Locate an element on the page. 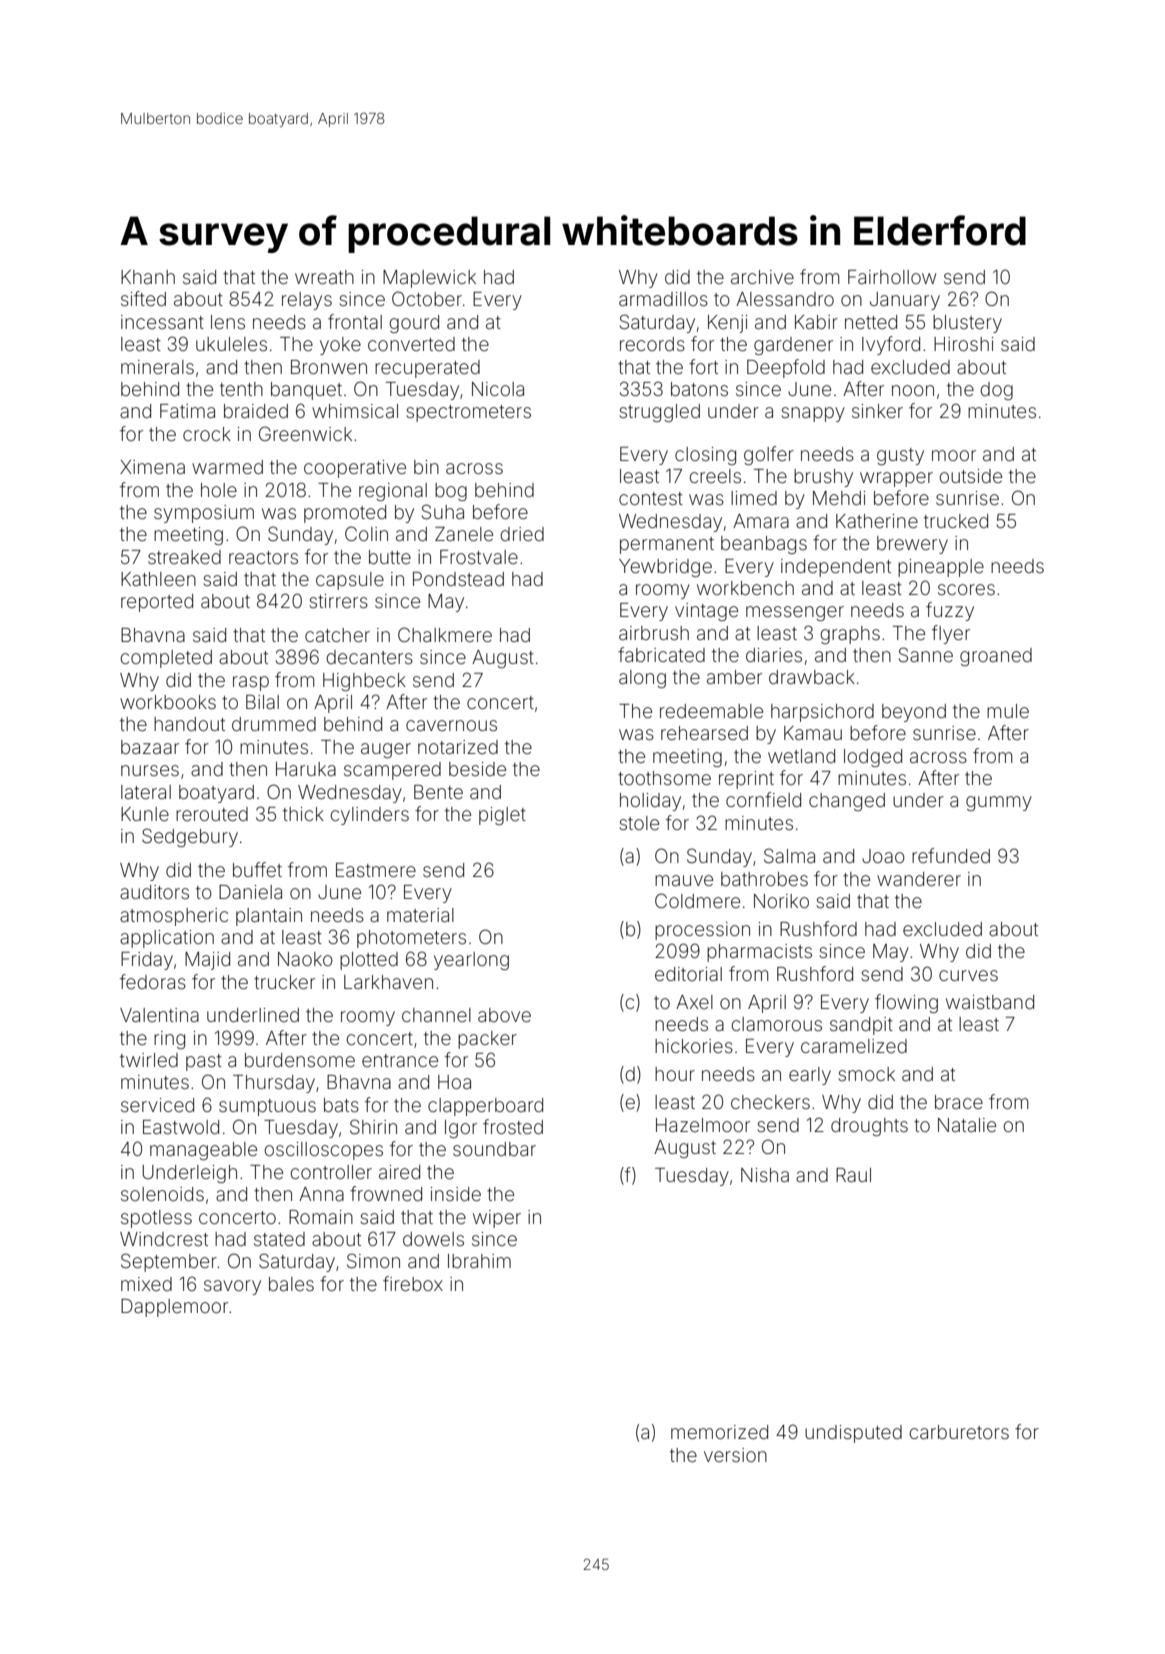 The image size is (1165, 1654). warmed is located at coordinates (227, 467).
